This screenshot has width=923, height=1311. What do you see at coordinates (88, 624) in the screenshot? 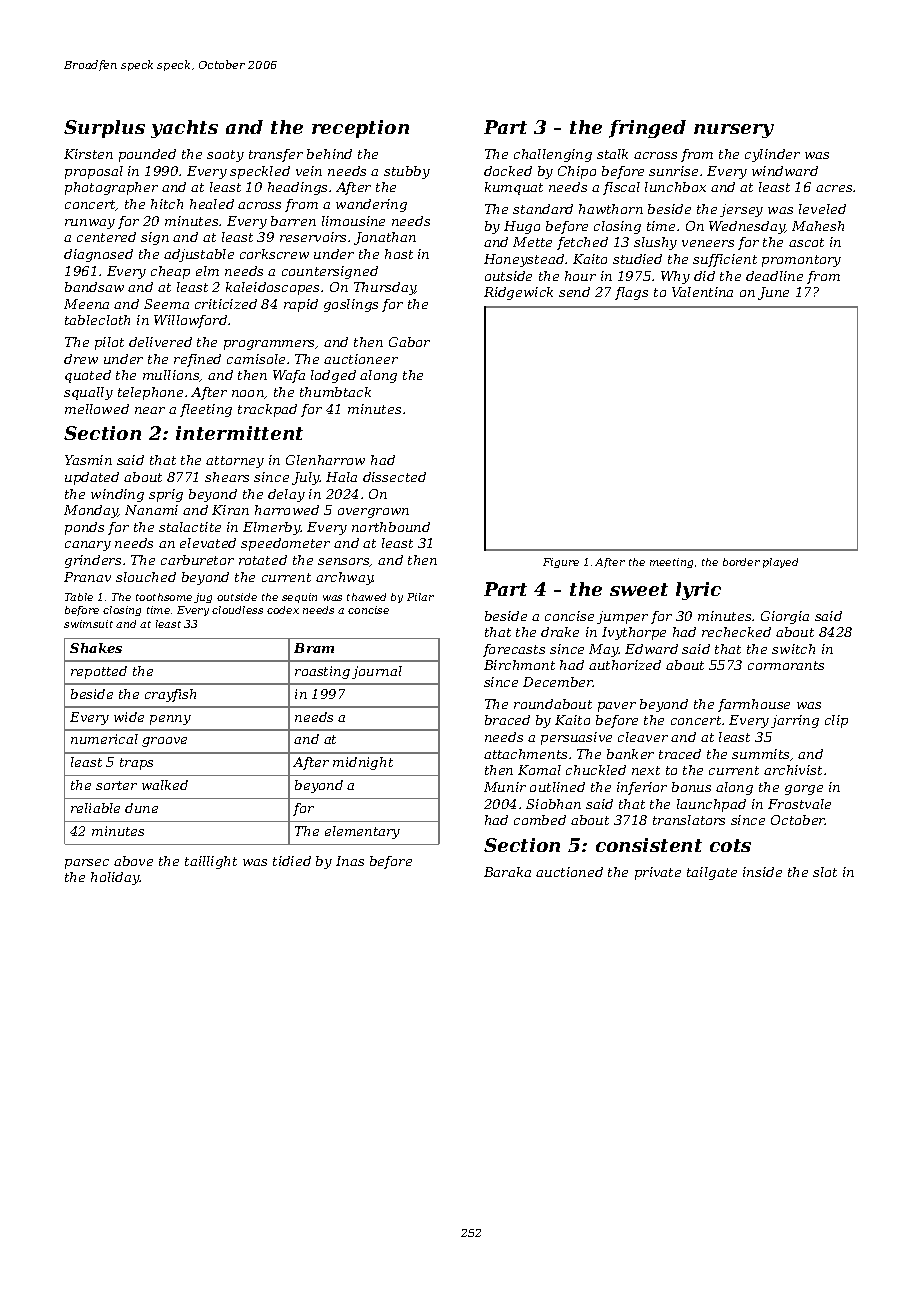
I see `swimsuit` at bounding box center [88, 624].
